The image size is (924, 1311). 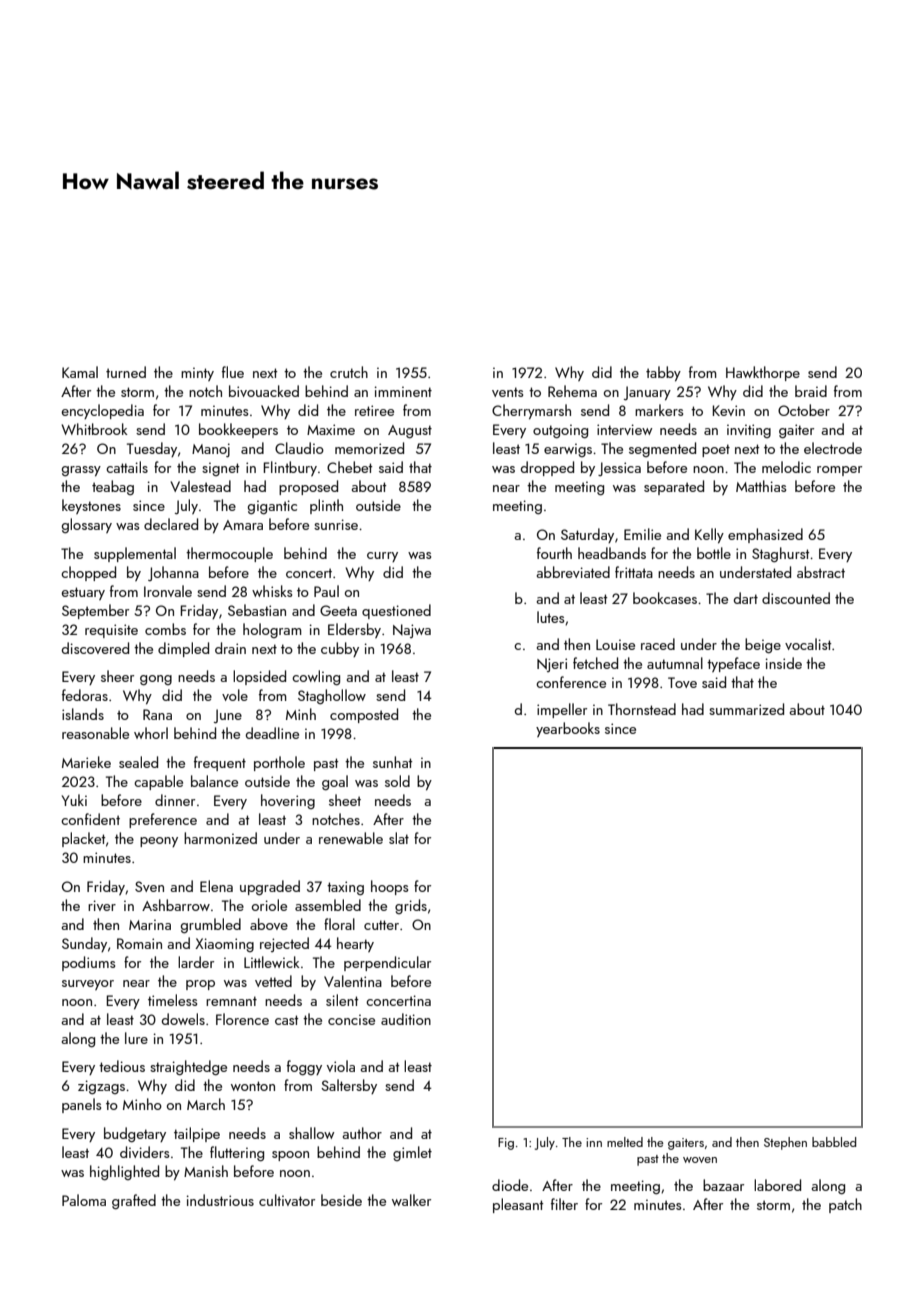 I want to click on Hawkthorpe, so click(x=763, y=373).
